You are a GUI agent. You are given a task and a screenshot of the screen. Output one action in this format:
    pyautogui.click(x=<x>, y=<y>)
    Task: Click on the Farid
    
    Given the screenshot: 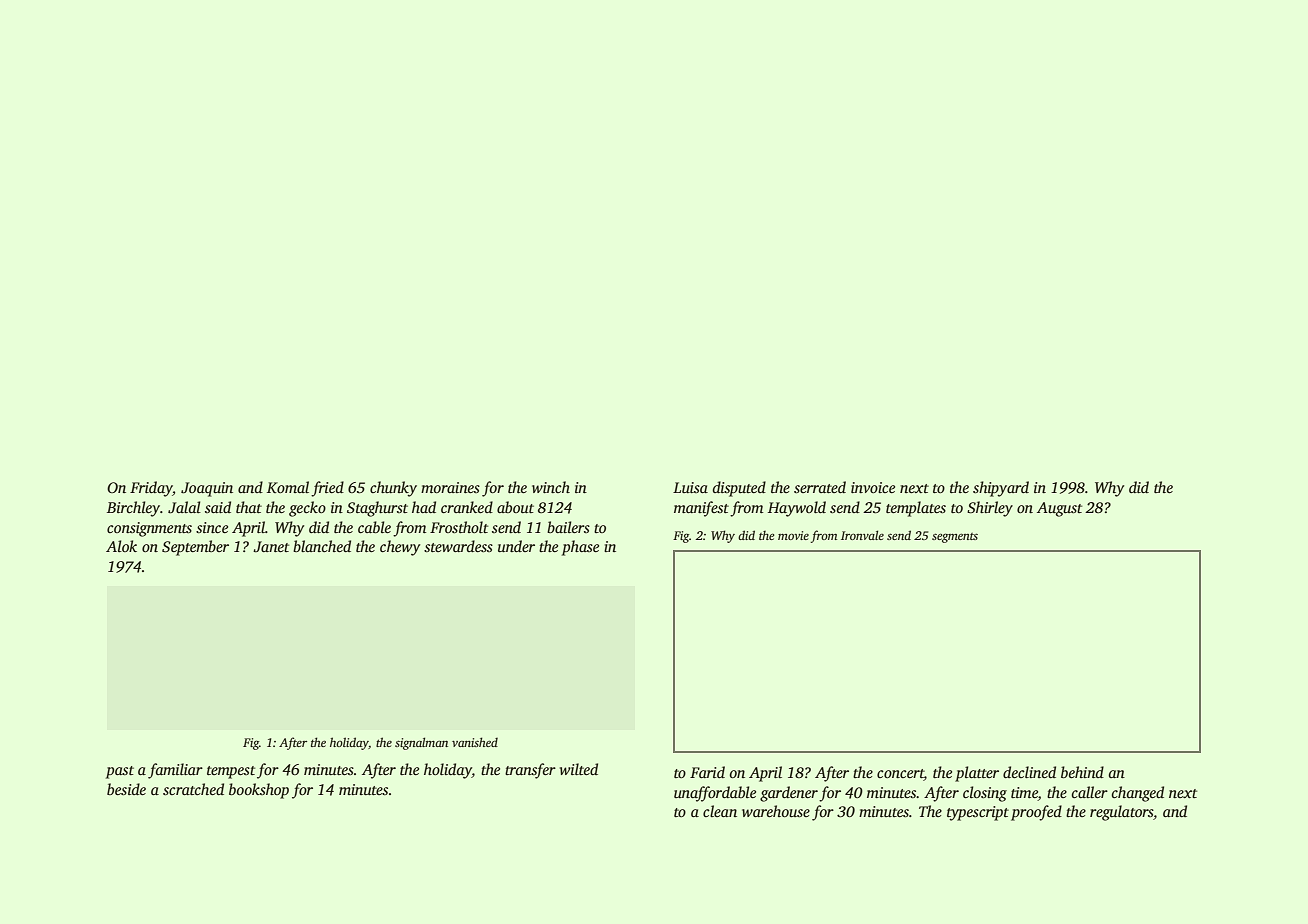 What is the action you would take?
    pyautogui.click(x=707, y=772)
